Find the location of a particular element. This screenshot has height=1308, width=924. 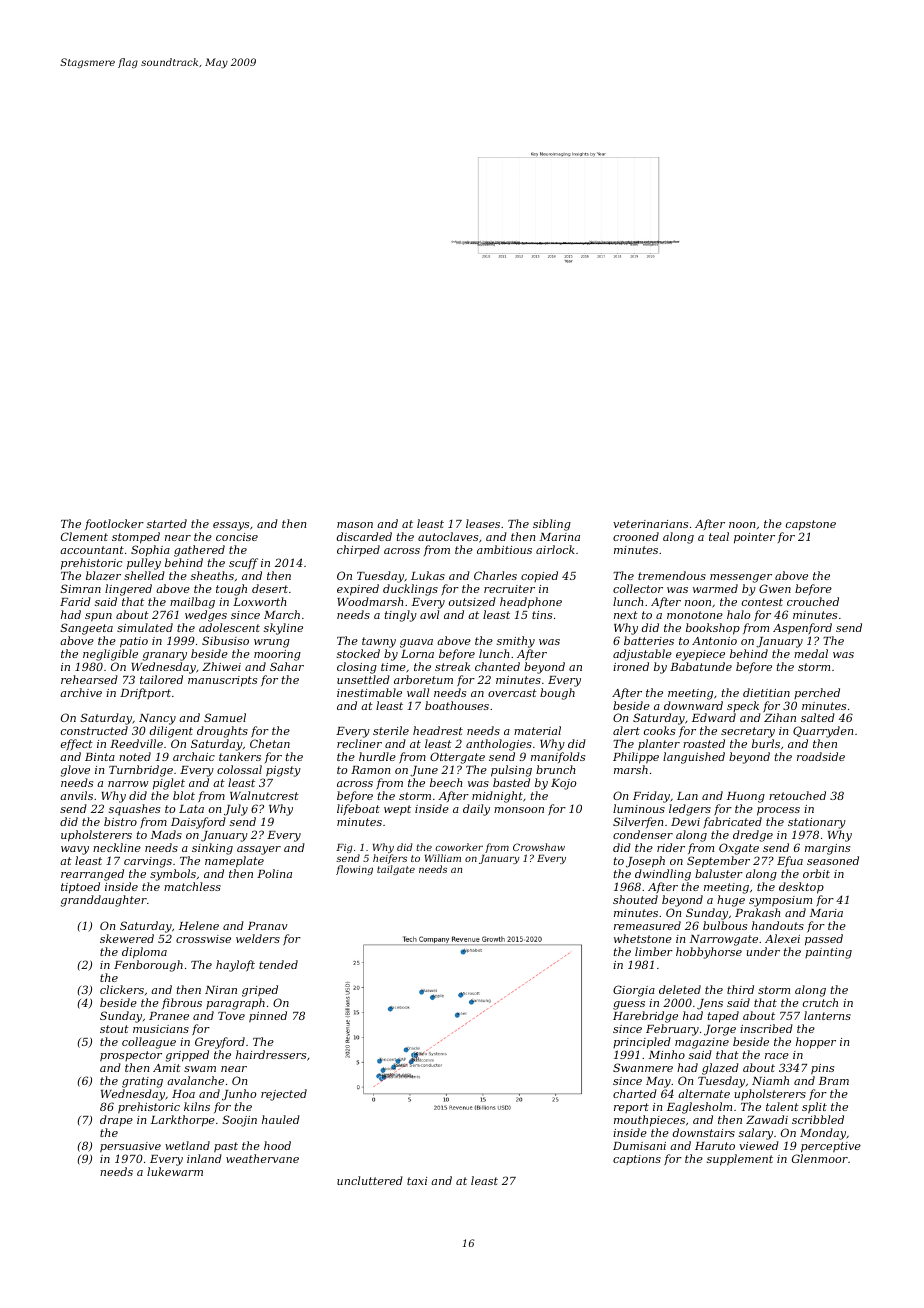

Lata is located at coordinates (191, 809).
